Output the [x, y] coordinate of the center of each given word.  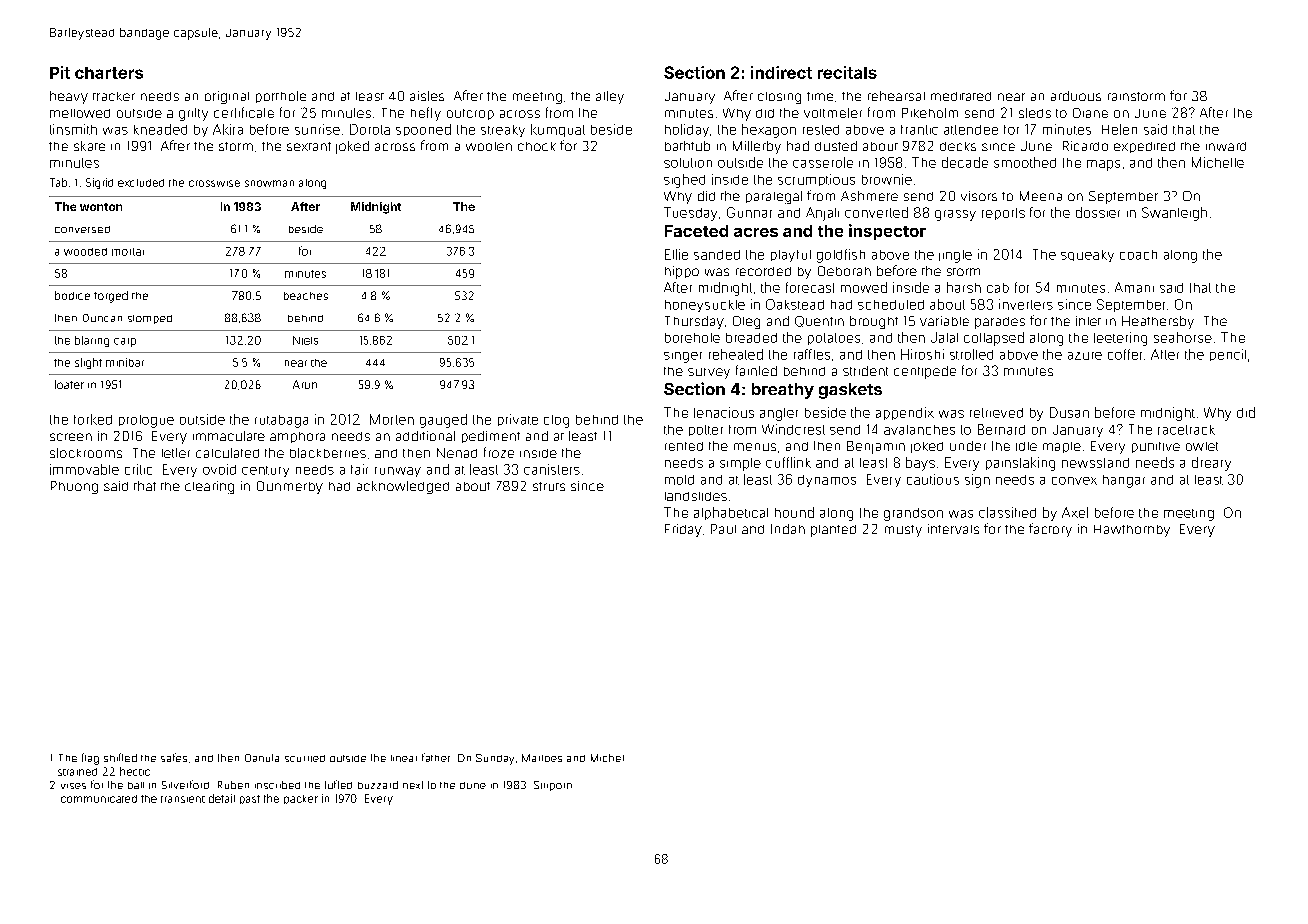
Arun [305, 384]
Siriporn [553, 786]
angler [779, 414]
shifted [120, 757]
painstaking [1020, 464]
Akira [228, 129]
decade [965, 162]
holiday [687, 130]
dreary [1211, 464]
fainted [756, 370]
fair [359, 469]
